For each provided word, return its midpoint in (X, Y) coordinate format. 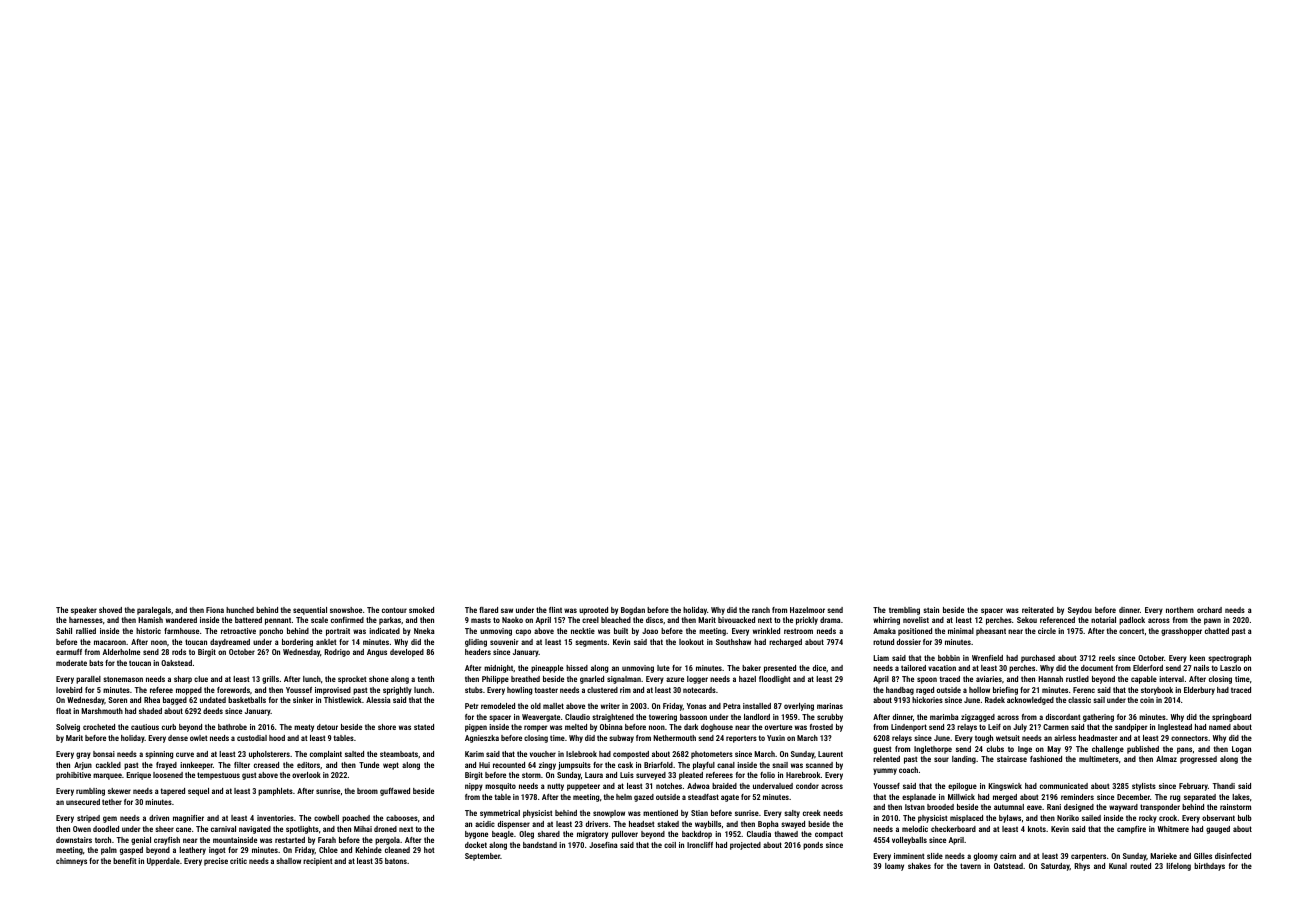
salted (354, 754)
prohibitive (73, 776)
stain (931, 610)
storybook (1157, 691)
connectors (1189, 738)
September (482, 857)
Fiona (215, 610)
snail (780, 765)
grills (270, 680)
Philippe (495, 680)
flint (555, 610)
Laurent (830, 754)
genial (141, 841)
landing (964, 760)
